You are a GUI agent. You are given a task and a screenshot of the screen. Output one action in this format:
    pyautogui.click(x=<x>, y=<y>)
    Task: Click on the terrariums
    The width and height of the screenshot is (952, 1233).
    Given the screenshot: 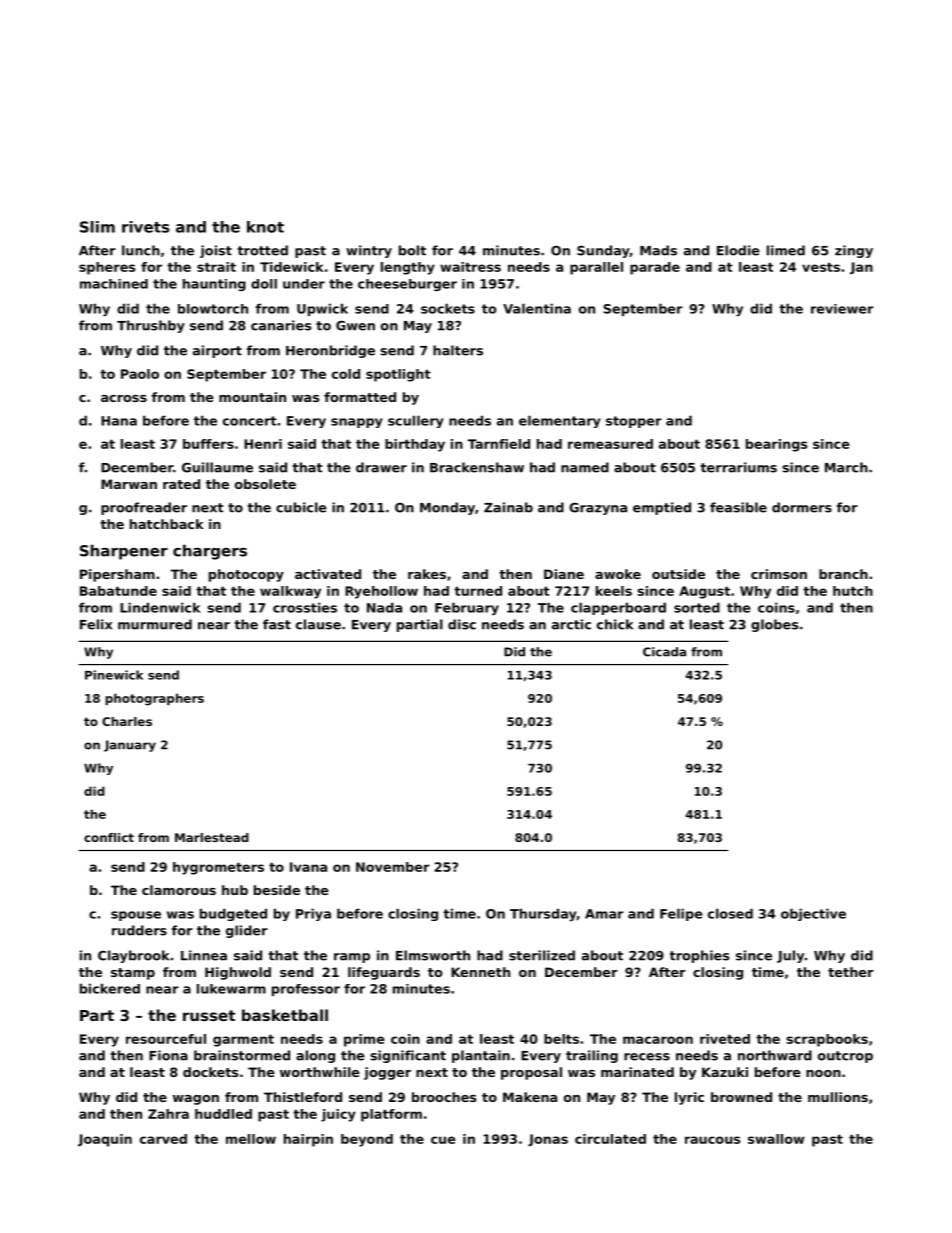 What is the action you would take?
    pyautogui.click(x=738, y=467)
